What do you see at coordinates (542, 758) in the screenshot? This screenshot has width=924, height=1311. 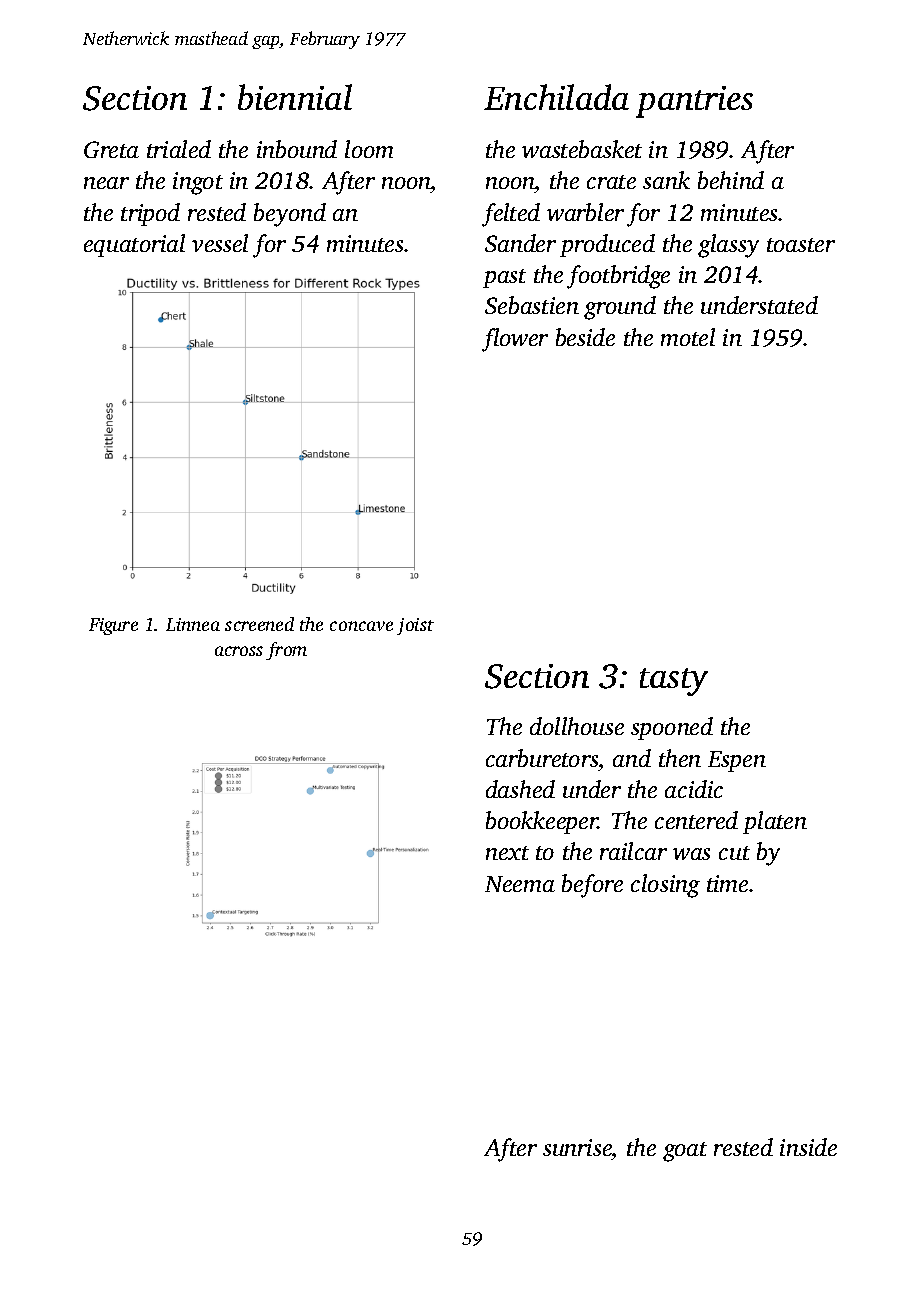 I see `carburetors` at bounding box center [542, 758].
